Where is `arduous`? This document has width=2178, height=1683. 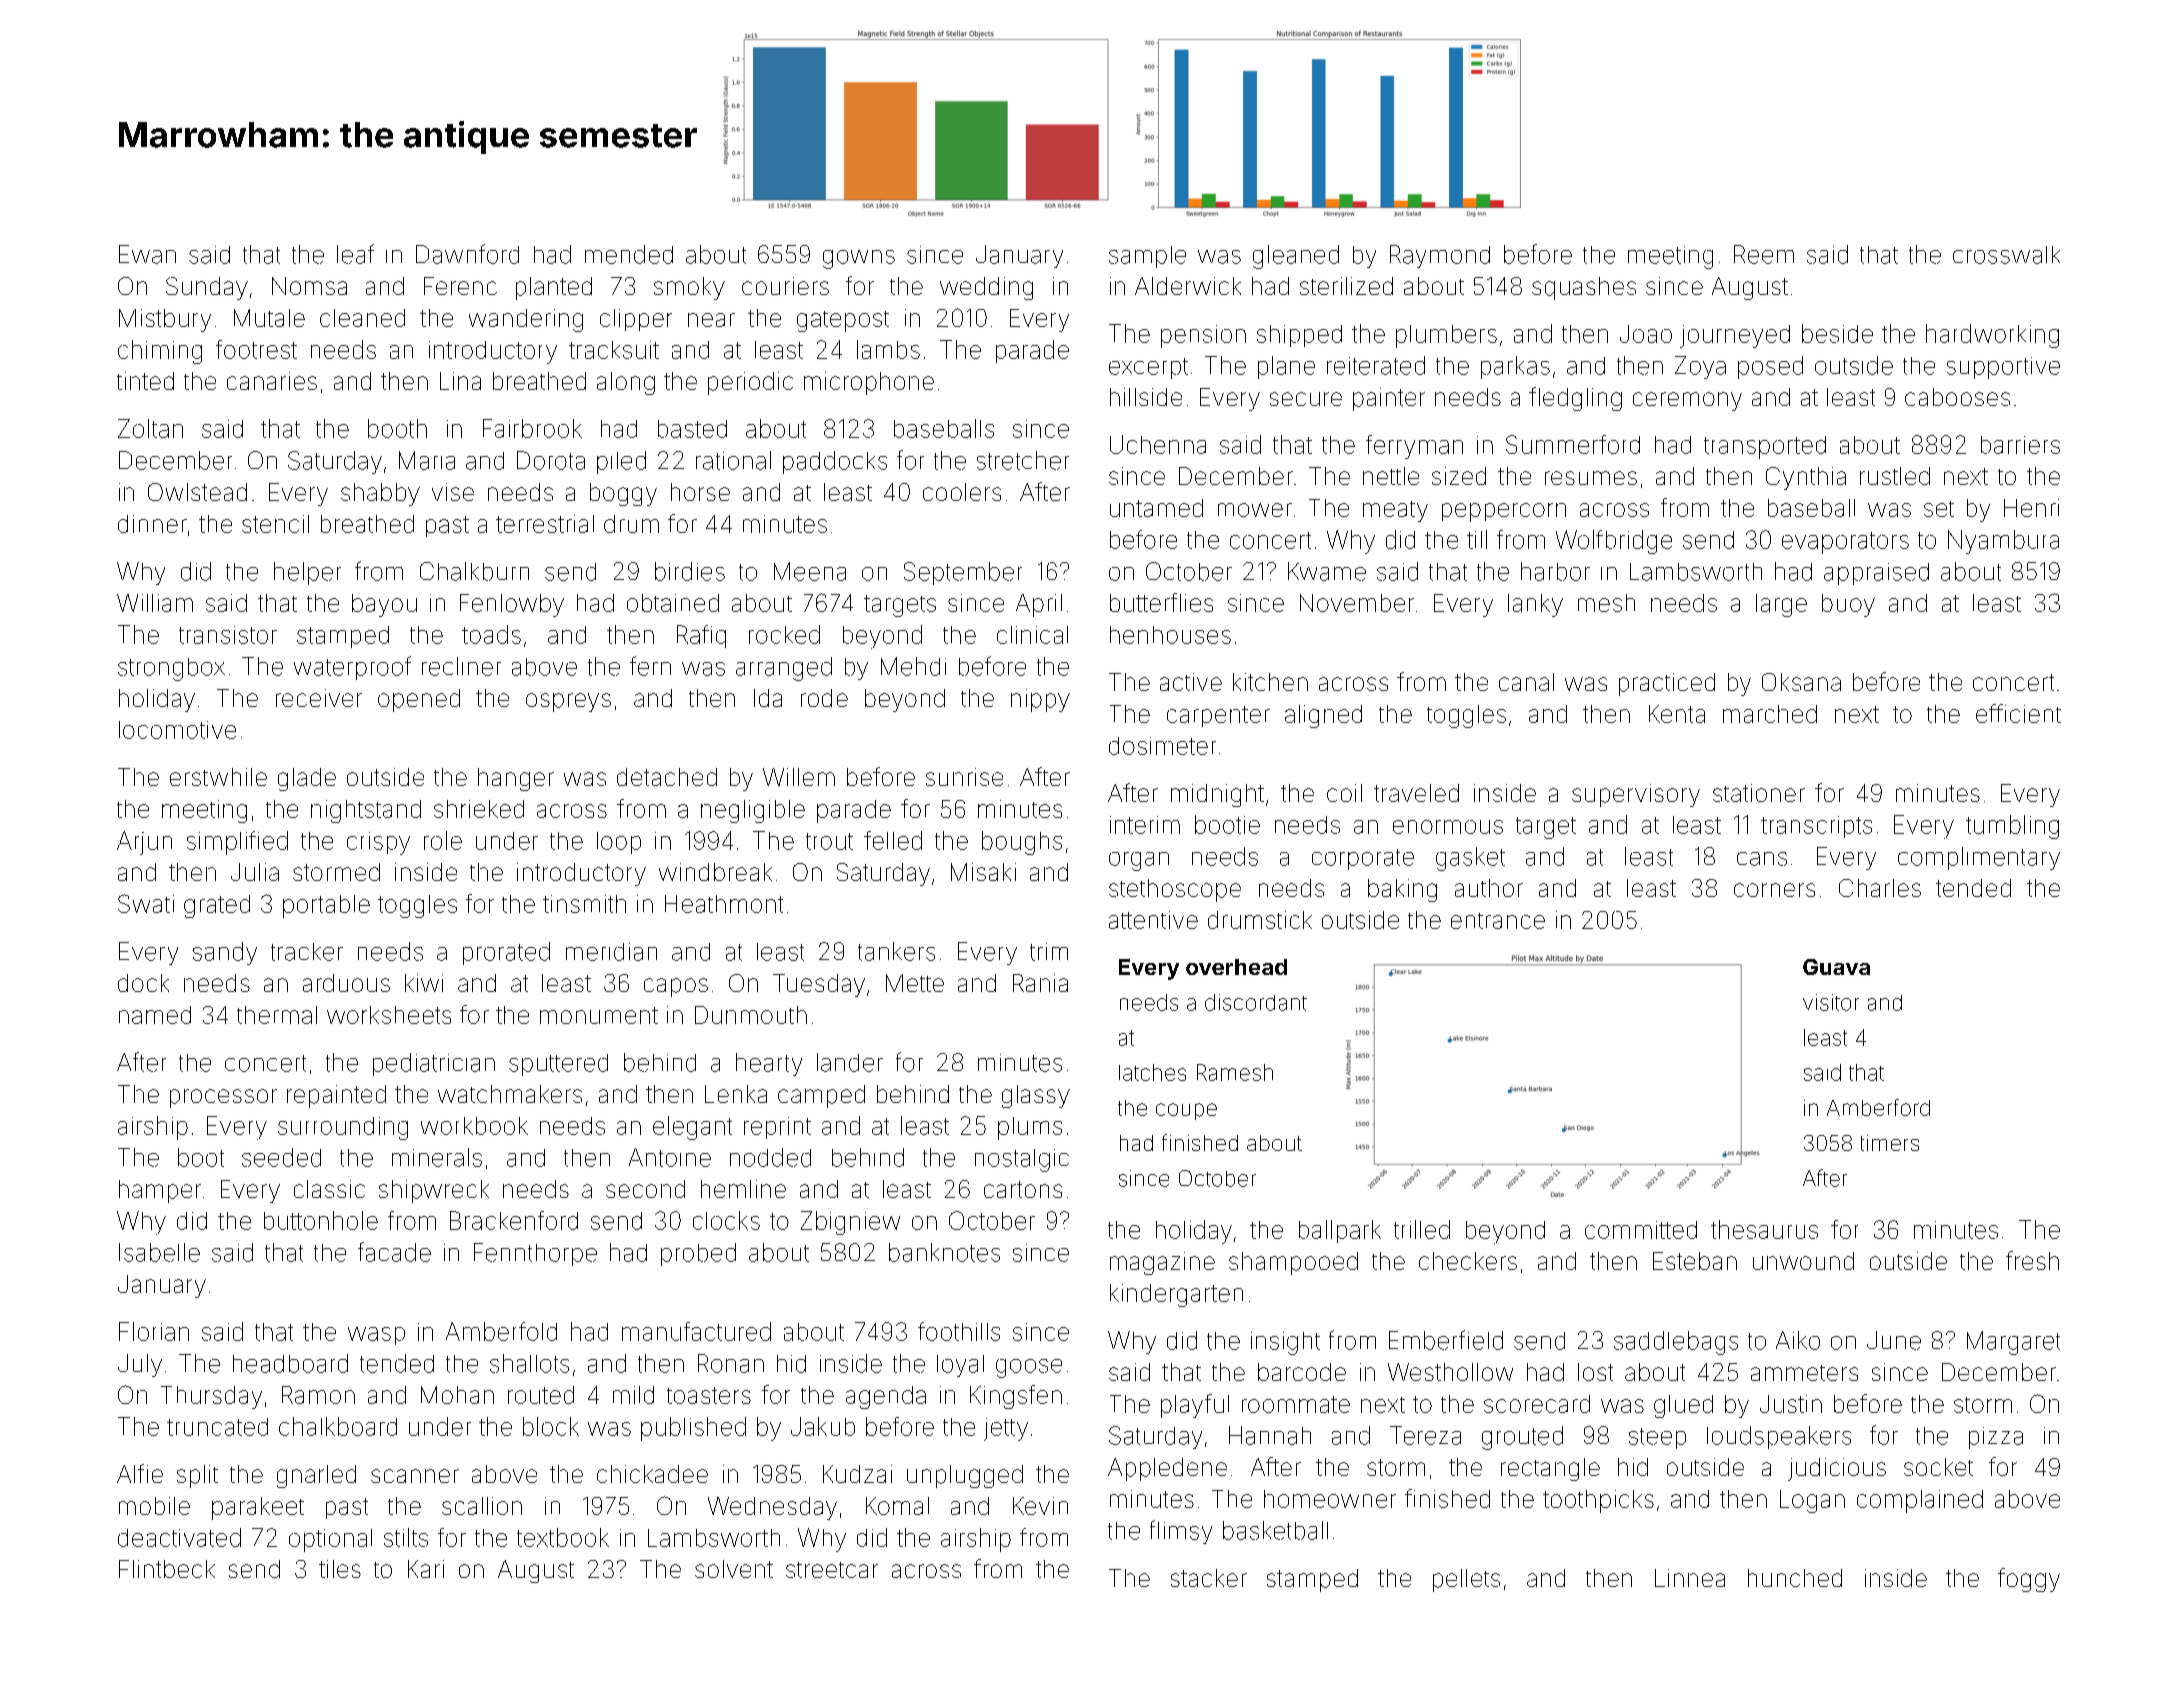 arduous is located at coordinates (346, 983).
